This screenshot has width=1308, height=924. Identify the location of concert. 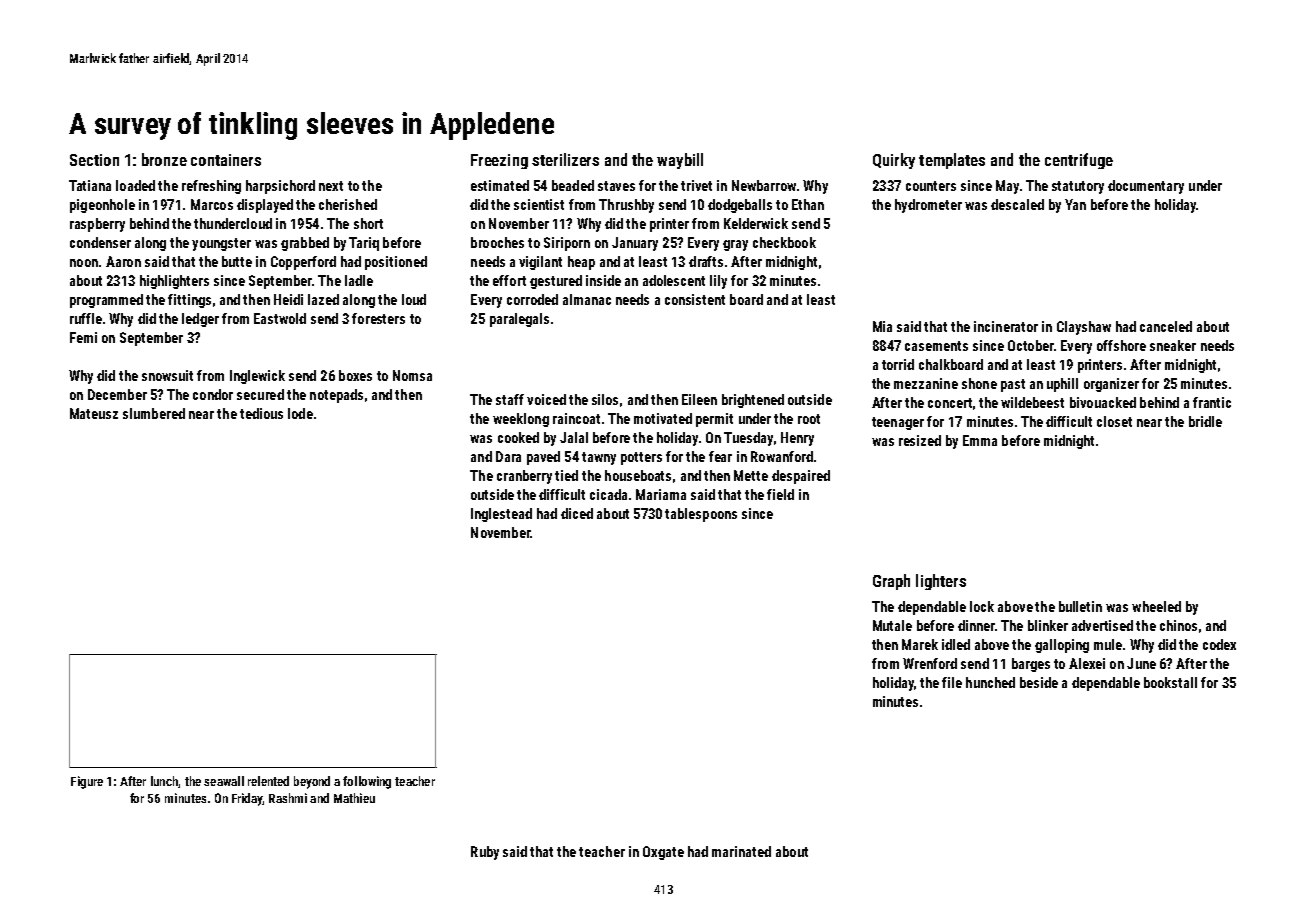
(950, 403).
